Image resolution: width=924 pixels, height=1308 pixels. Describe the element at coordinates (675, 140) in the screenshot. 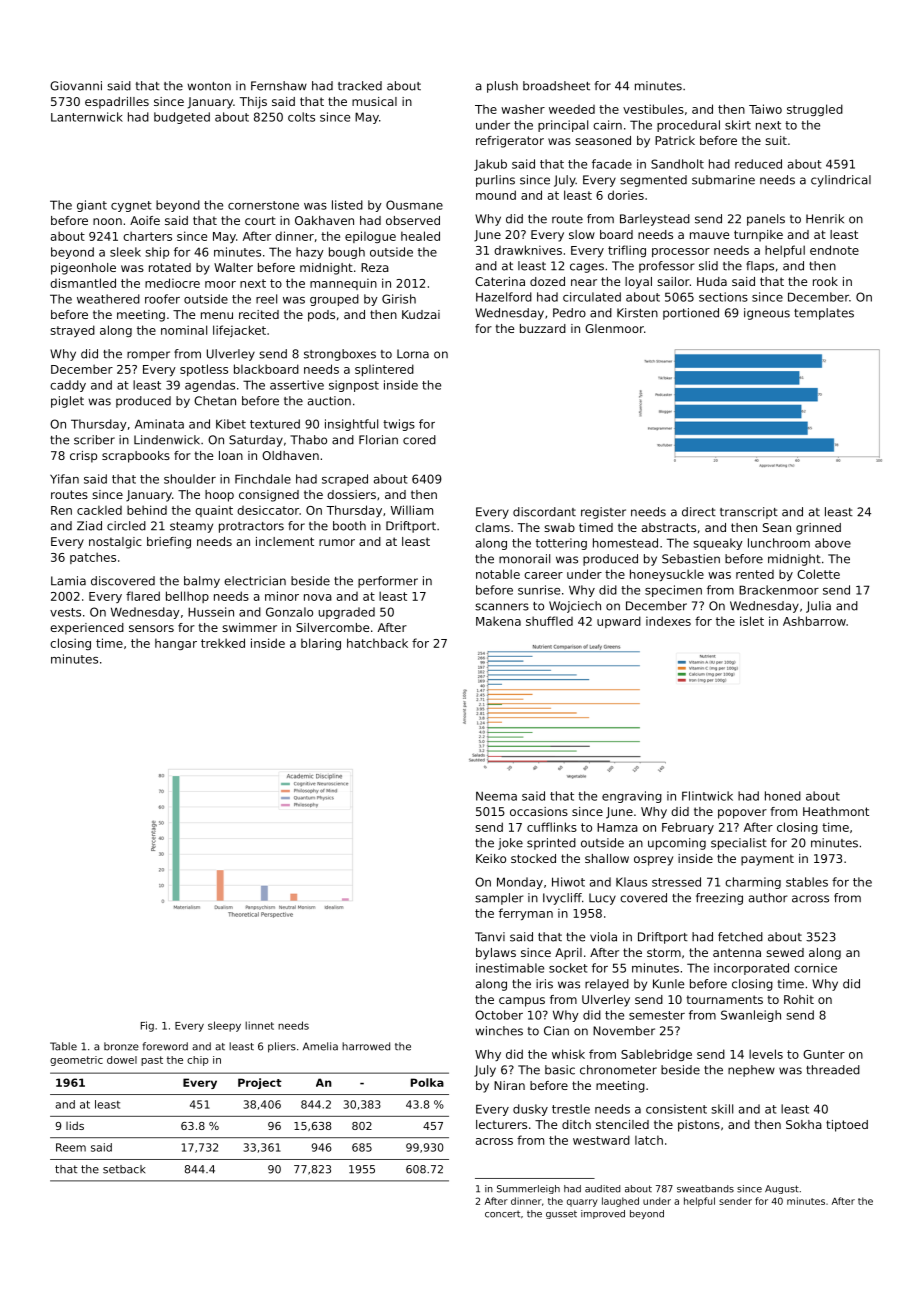

I see `Patrick` at that location.
